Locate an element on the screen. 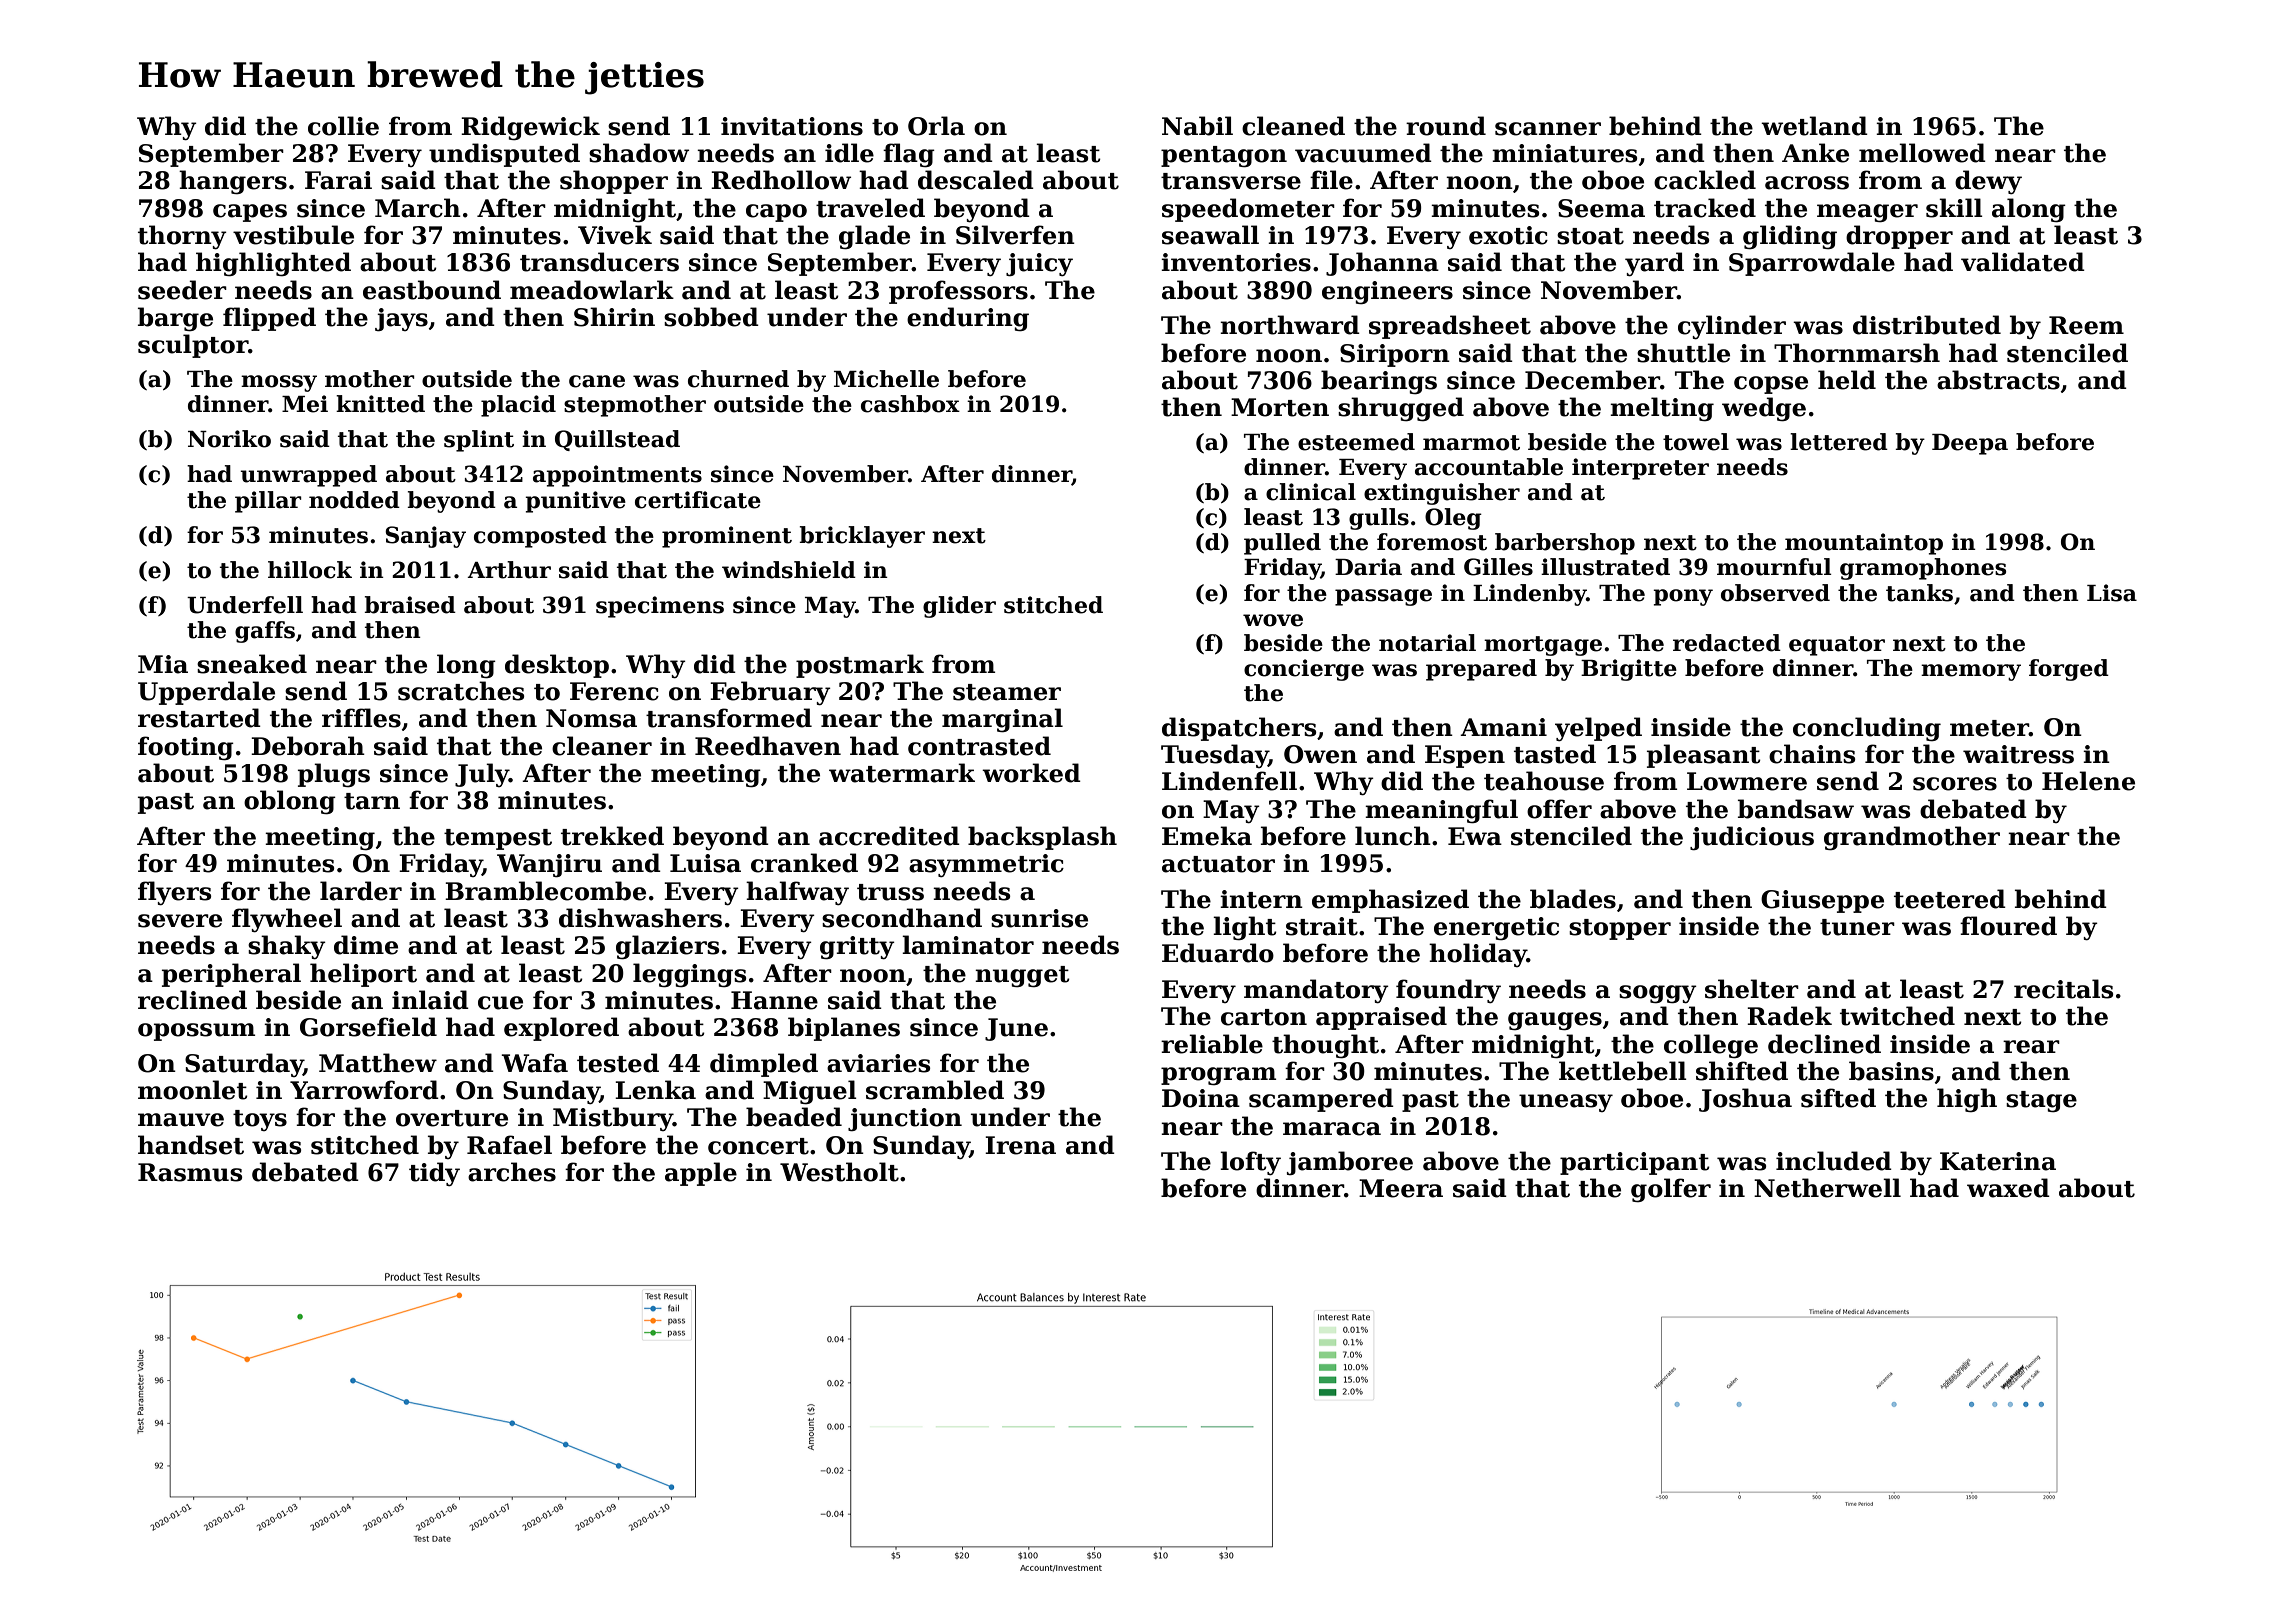 Image resolution: width=2282 pixels, height=1614 pixels. actuator is located at coordinates (1218, 864).
